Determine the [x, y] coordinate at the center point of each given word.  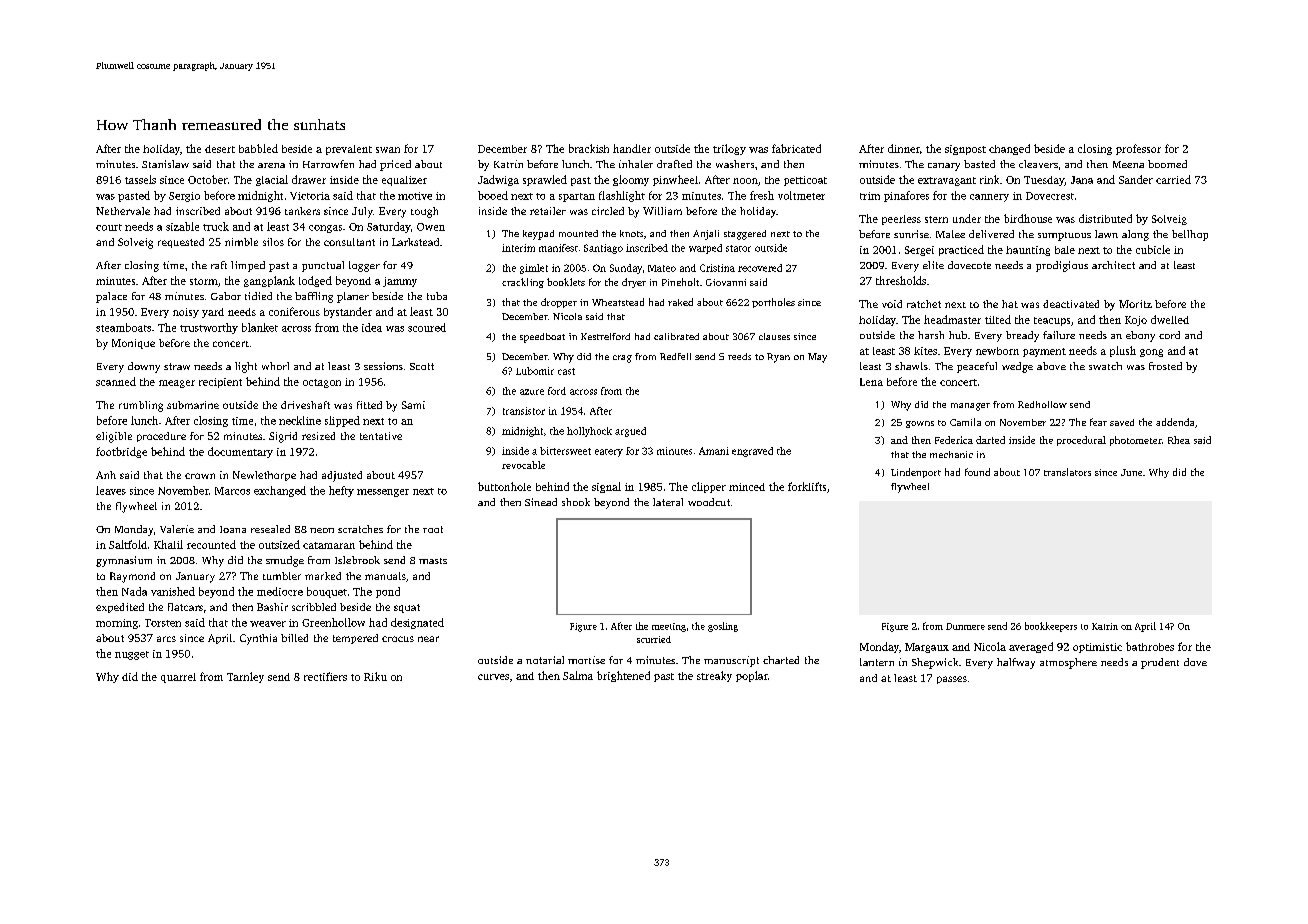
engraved [752, 452]
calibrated [676, 336]
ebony [1140, 336]
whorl [275, 366]
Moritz [1135, 304]
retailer [548, 211]
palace [111, 297]
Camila [965, 422]
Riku [375, 676]
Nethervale [123, 211]
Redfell [675, 356]
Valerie [177, 529]
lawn [1106, 234]
